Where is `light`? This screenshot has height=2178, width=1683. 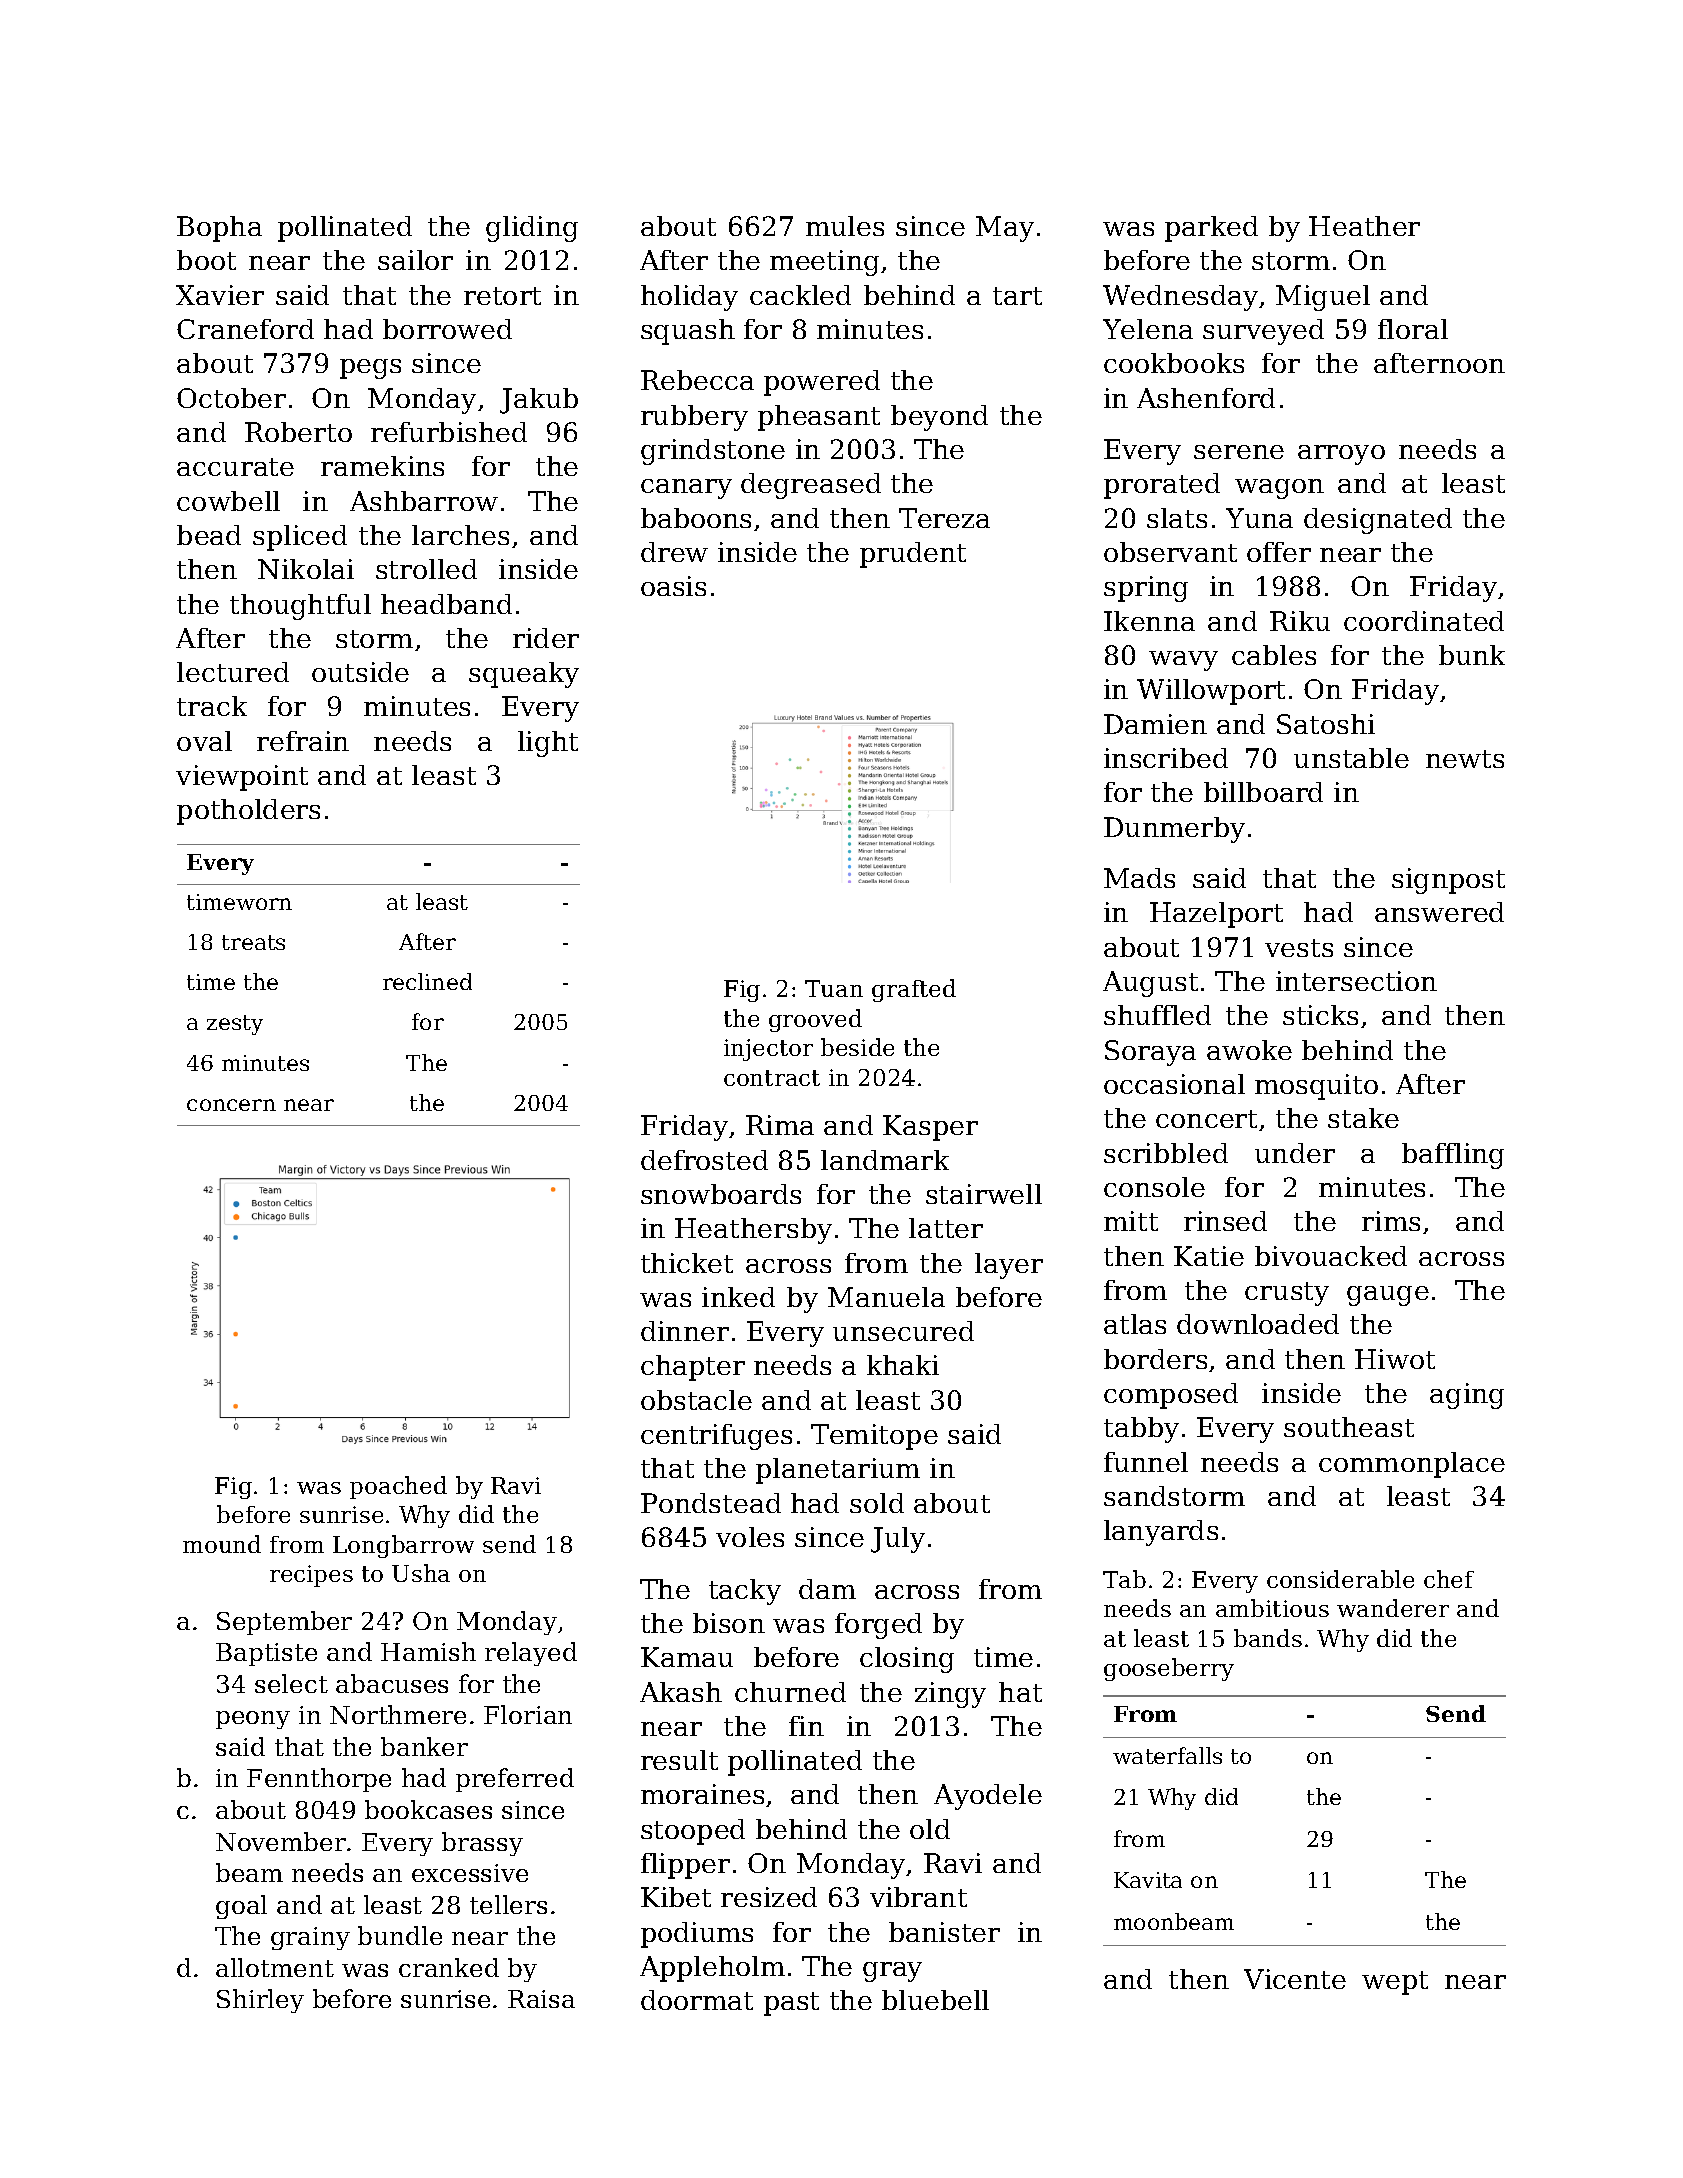
light is located at coordinates (548, 744).
